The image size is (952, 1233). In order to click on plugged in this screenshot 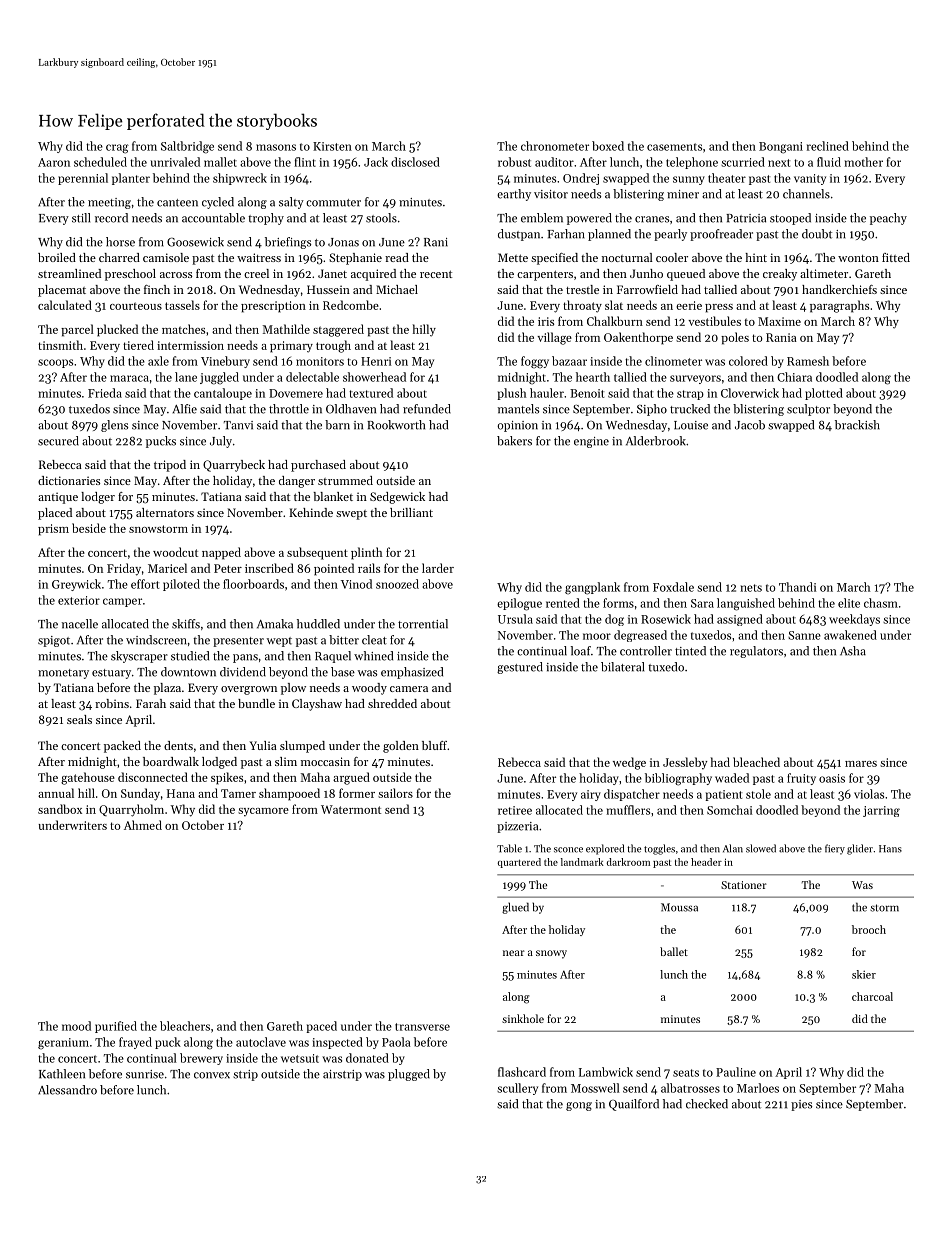, I will do `click(409, 1075)`.
